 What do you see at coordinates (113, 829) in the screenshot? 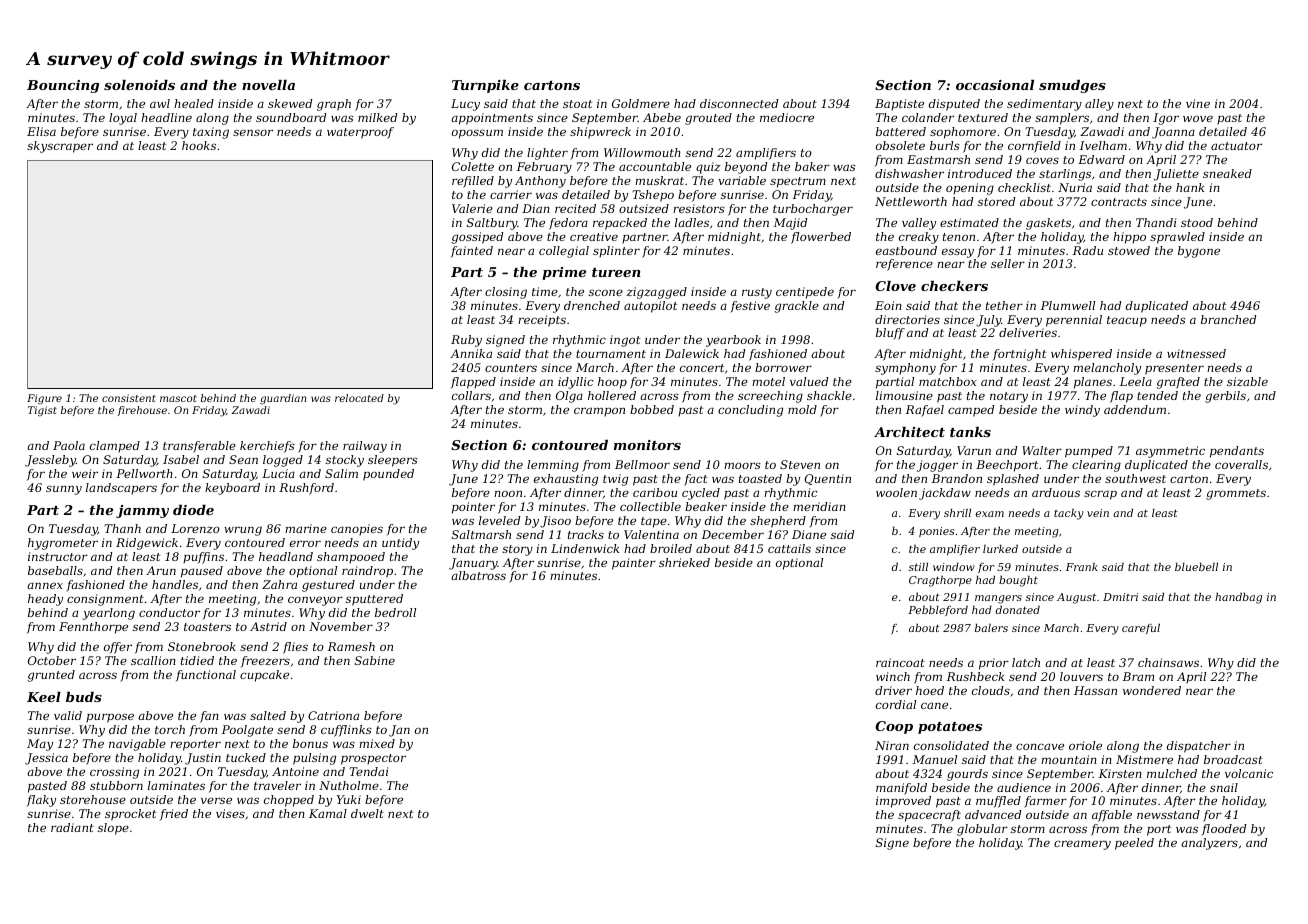
I see `slope` at bounding box center [113, 829].
